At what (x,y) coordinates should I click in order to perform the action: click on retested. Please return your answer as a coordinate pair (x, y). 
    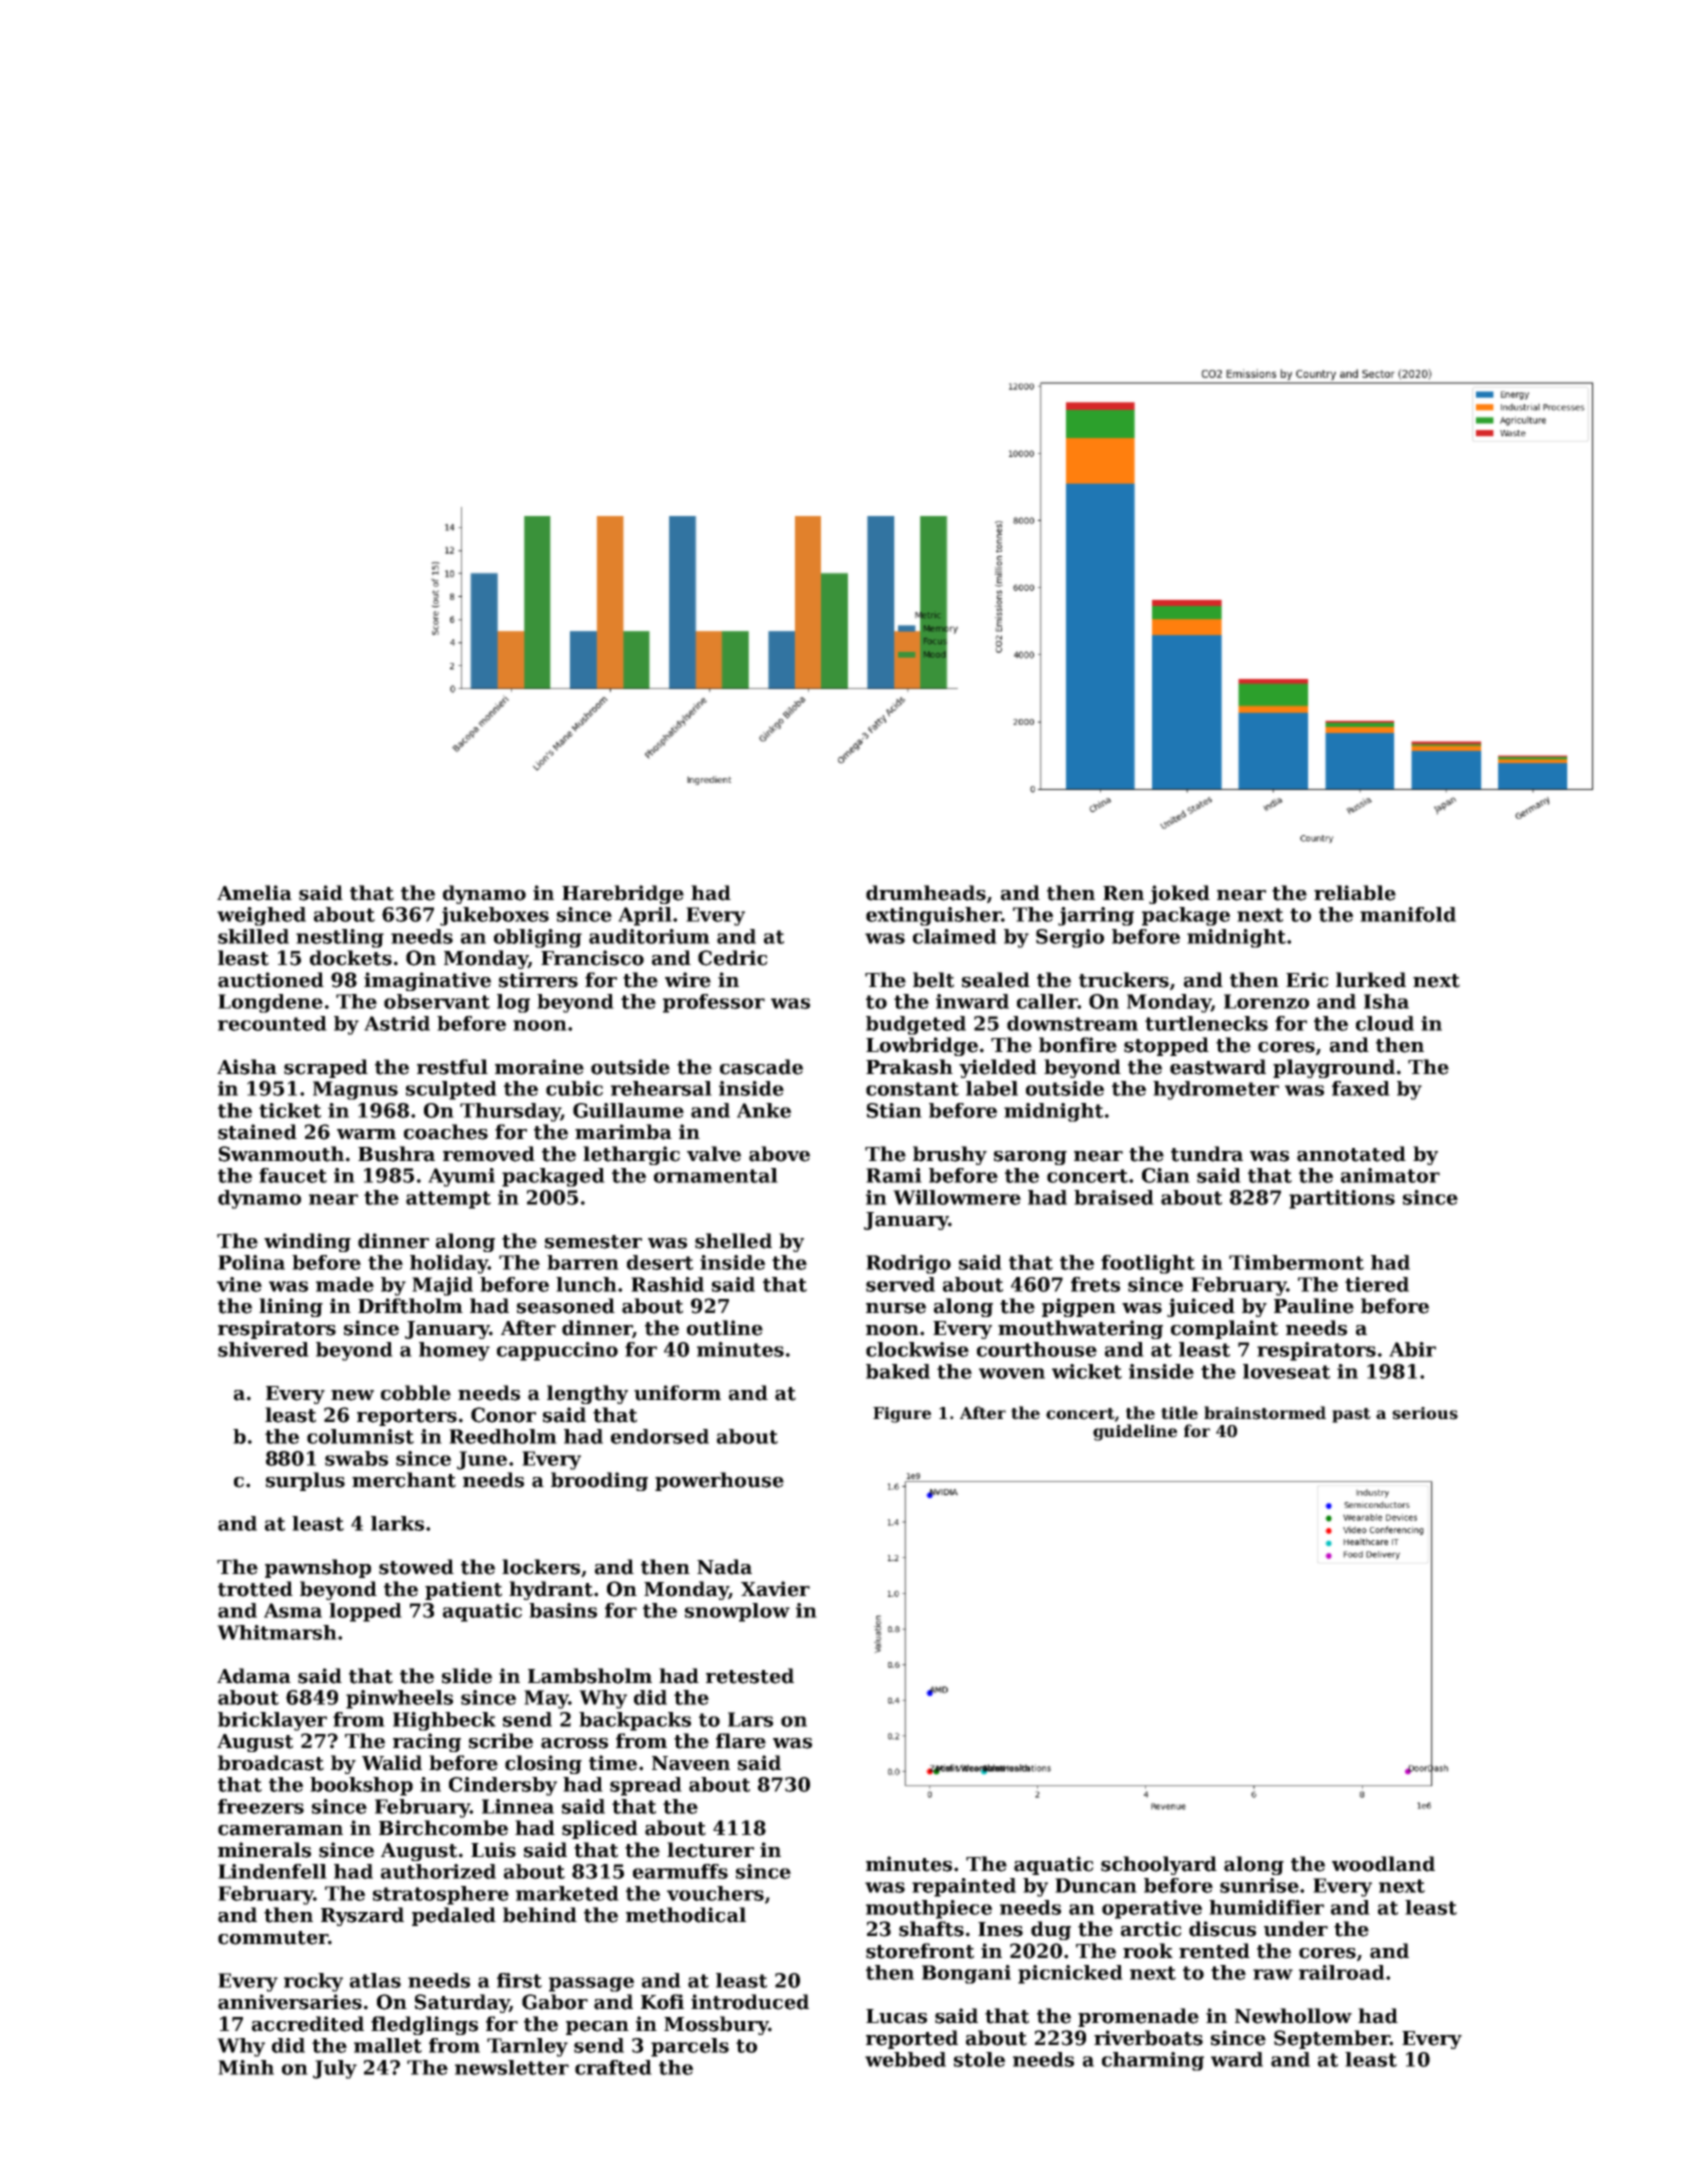
    Looking at the image, I should click on (750, 1676).
